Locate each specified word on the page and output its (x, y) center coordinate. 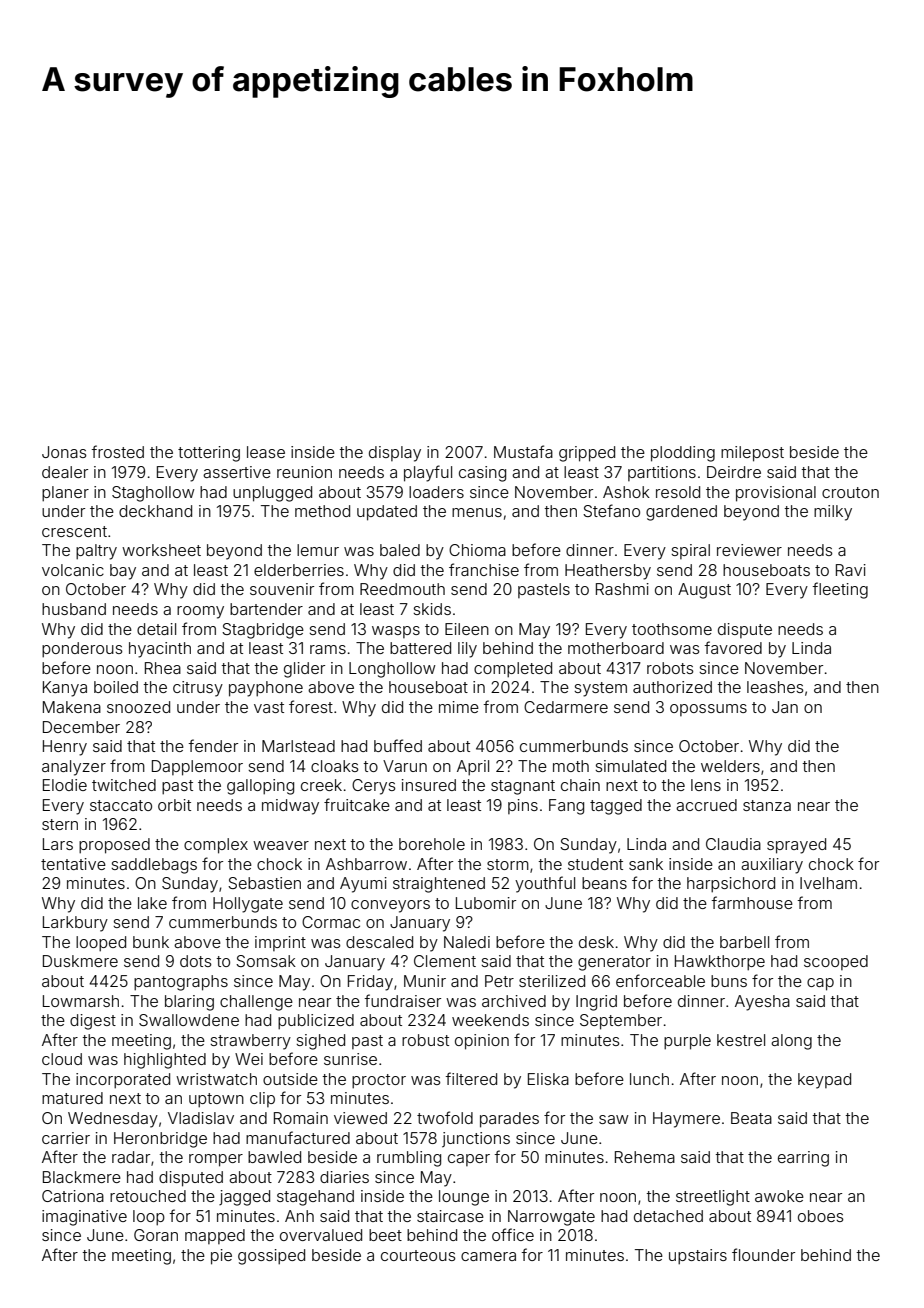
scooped (836, 962)
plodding (683, 454)
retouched (148, 1196)
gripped (587, 454)
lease (266, 452)
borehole (432, 844)
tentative (73, 864)
